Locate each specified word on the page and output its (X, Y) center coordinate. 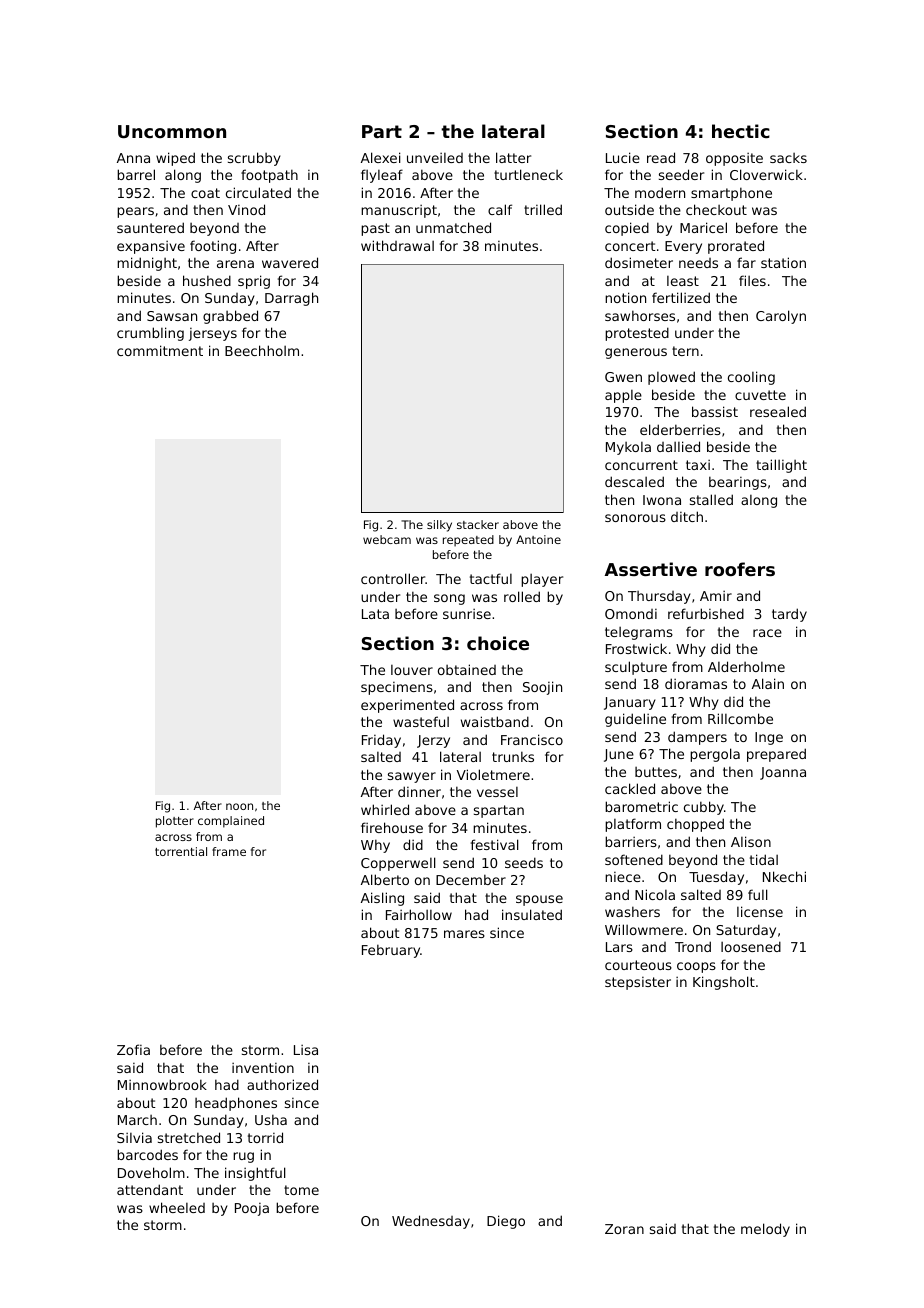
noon (239, 806)
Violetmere (493, 774)
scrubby (254, 159)
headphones (236, 1104)
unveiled (435, 158)
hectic (741, 131)
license (760, 911)
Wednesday (431, 1222)
